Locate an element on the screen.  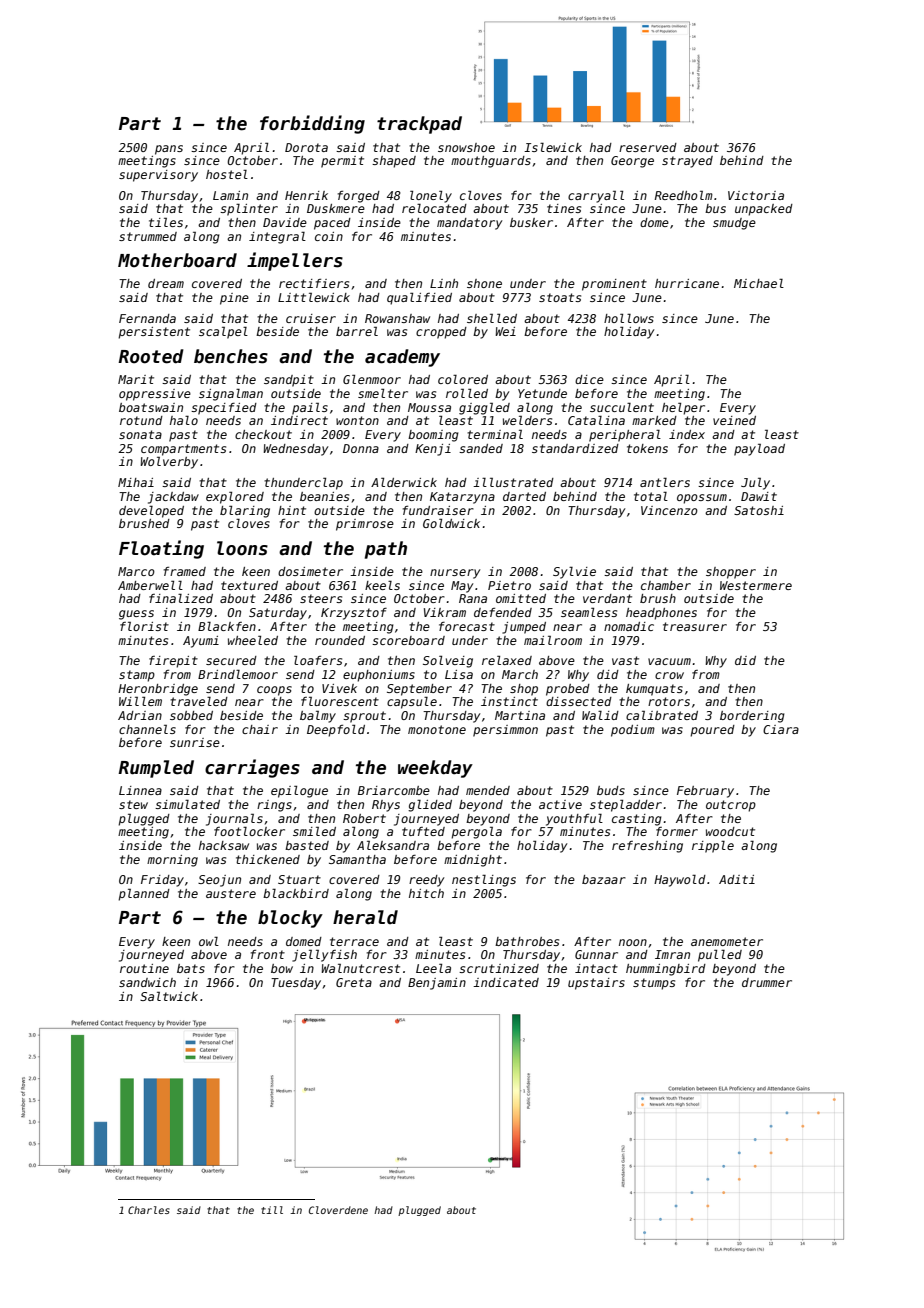
framed is located at coordinates (185, 571).
